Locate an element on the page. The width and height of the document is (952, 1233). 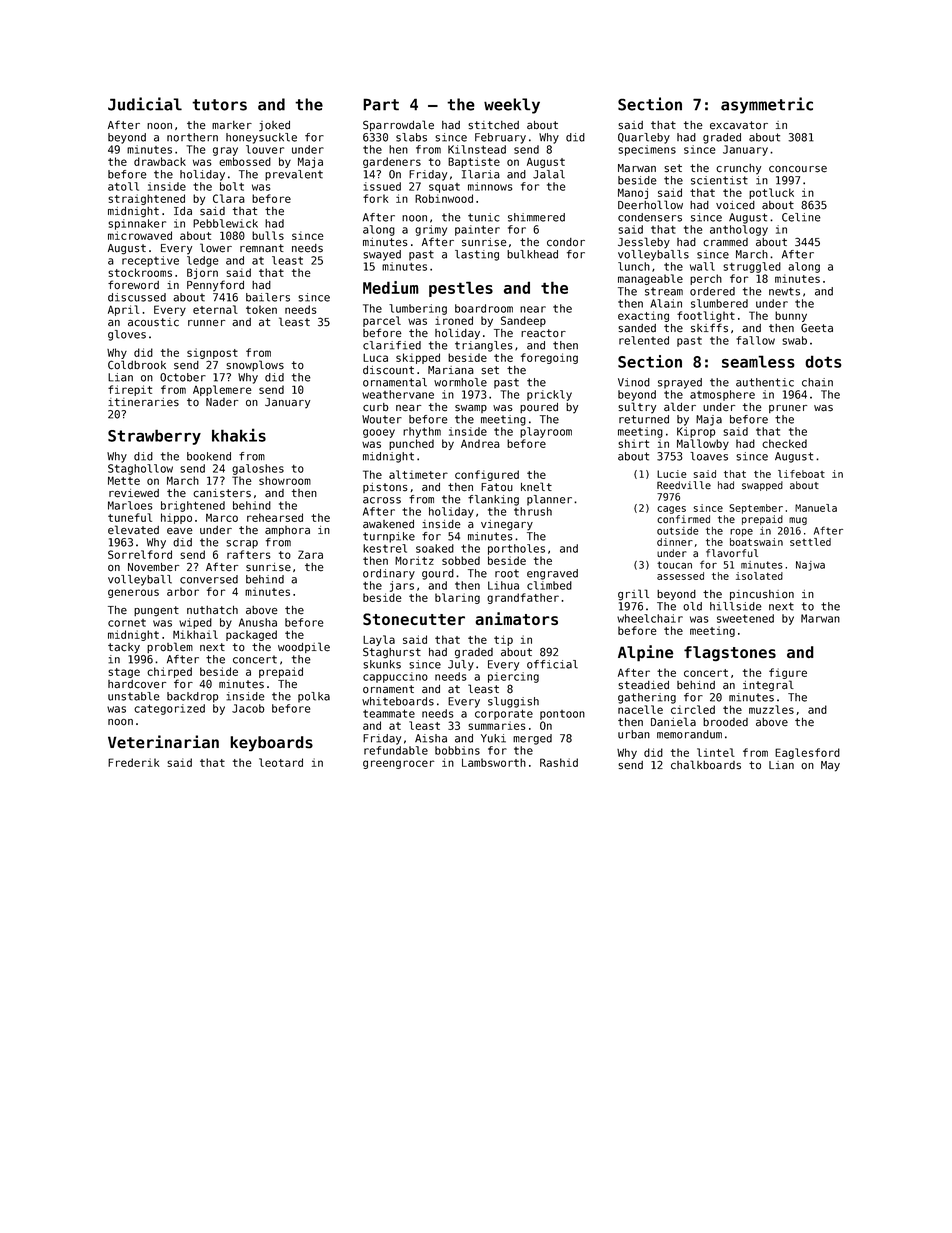
Judicial is located at coordinates (145, 104).
